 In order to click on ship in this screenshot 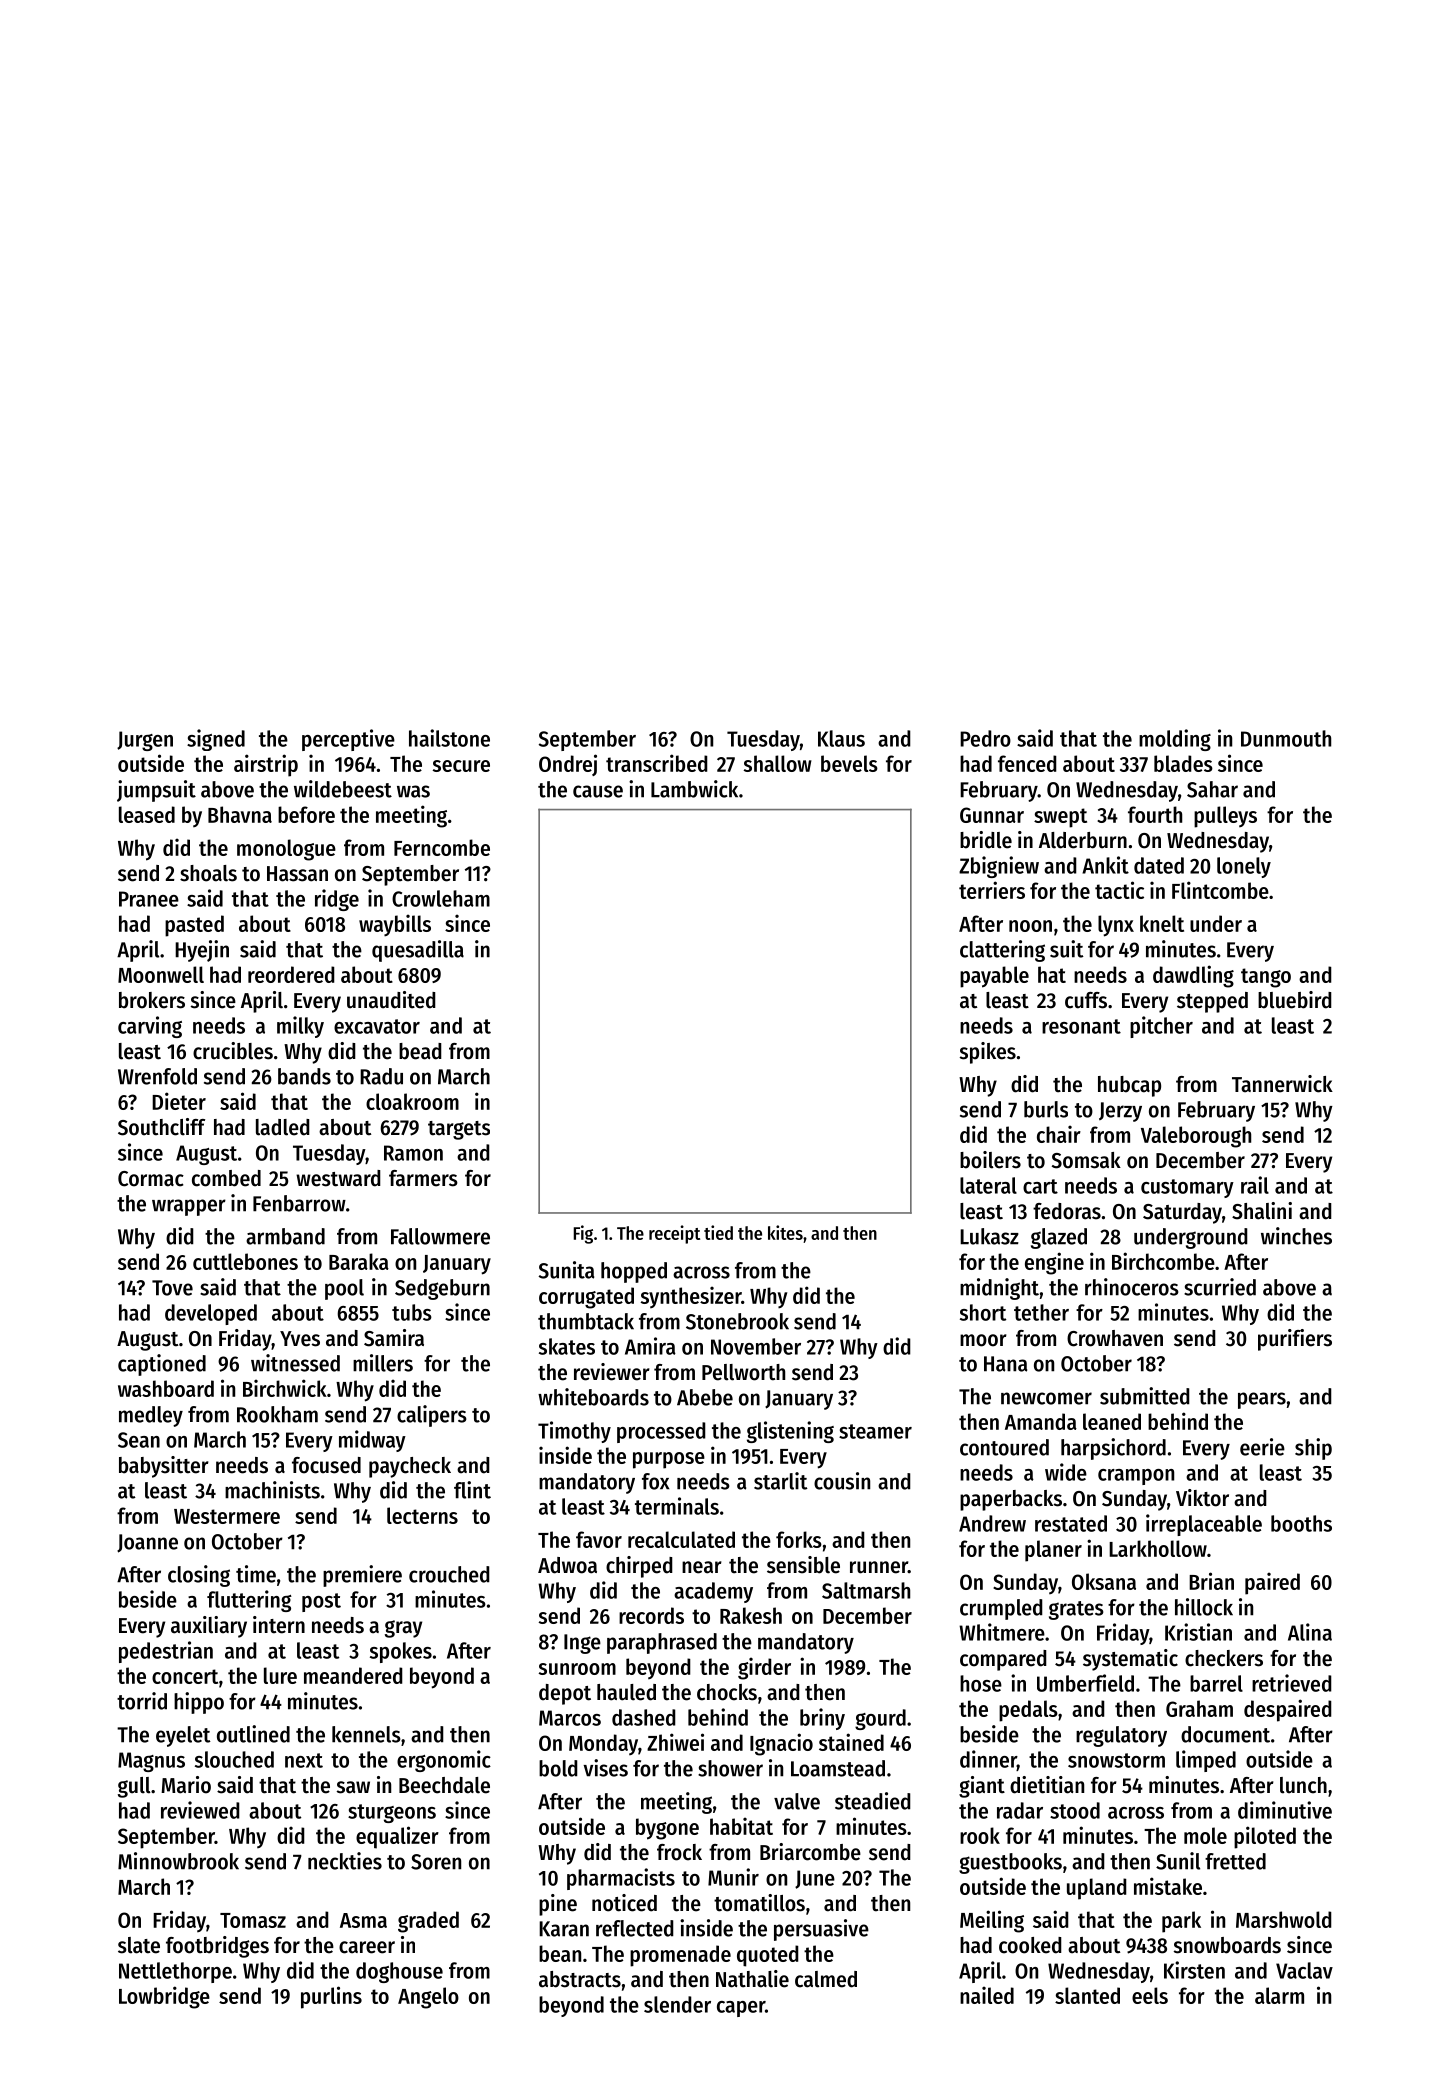, I will do `click(1313, 1449)`.
